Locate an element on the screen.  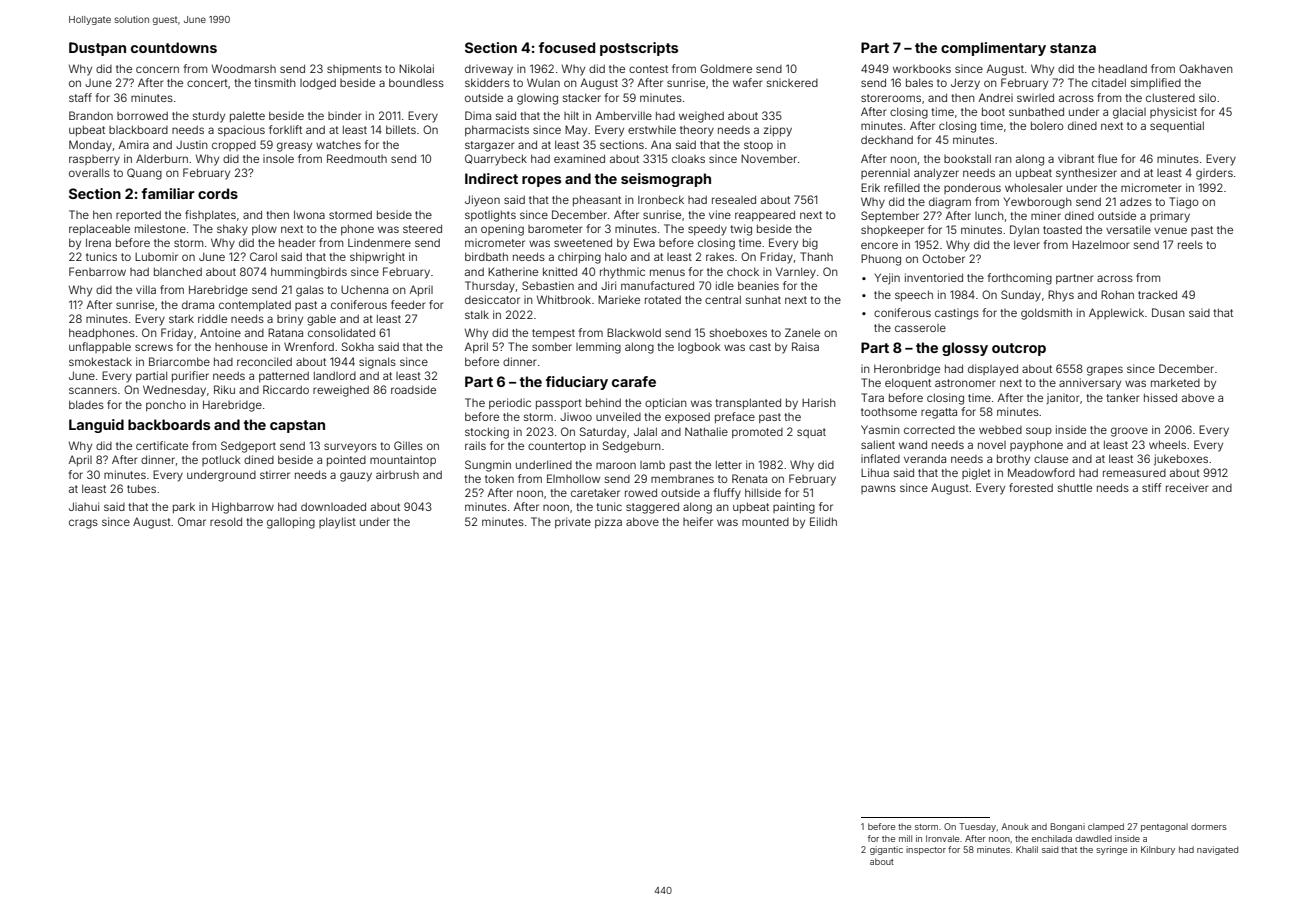
Raisa is located at coordinates (805, 346).
